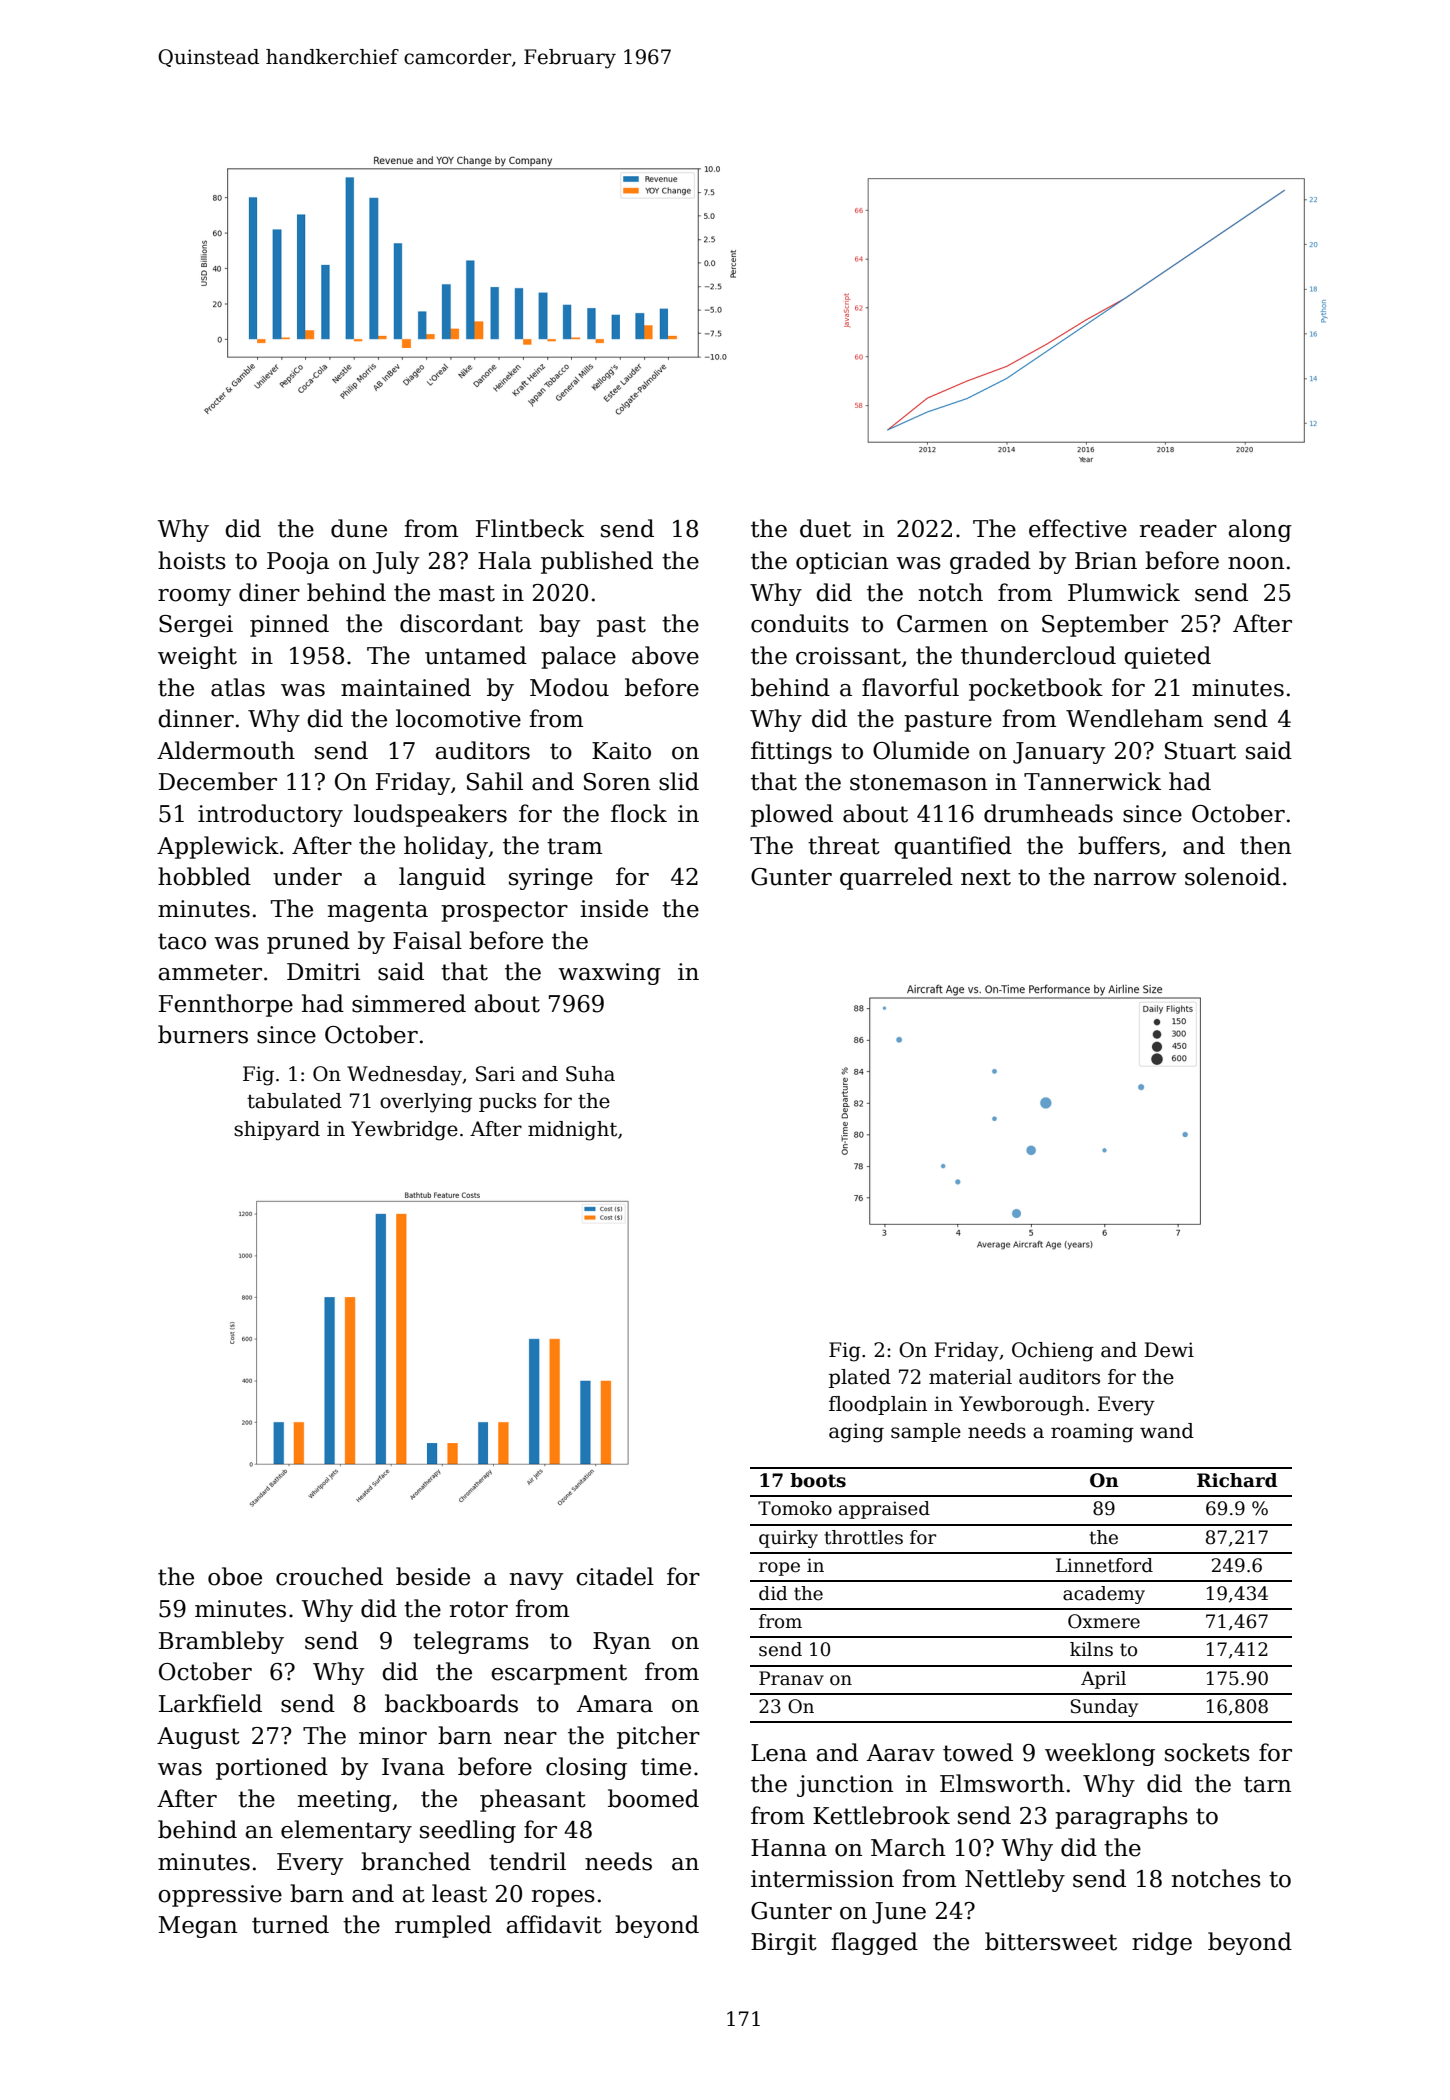  Describe the element at coordinates (1002, 1783) in the screenshot. I see `Elmsworth` at that location.
